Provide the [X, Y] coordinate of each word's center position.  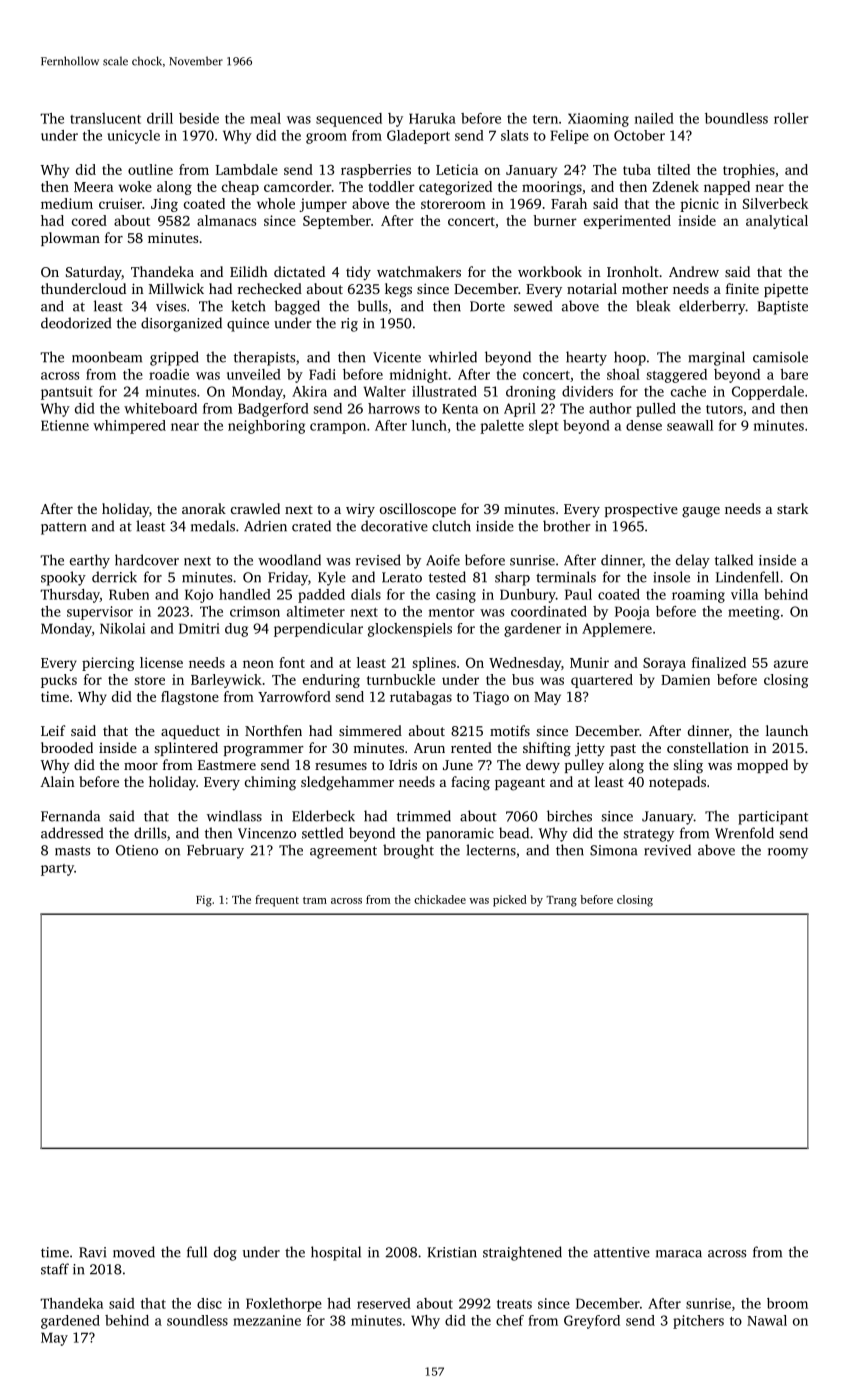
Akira [309, 391]
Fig [204, 901]
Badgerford [273, 410]
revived [667, 850]
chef [510, 1320]
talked [734, 560]
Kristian [452, 1252]
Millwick [176, 288]
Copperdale [768, 393]
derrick [114, 577]
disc [209, 1303]
